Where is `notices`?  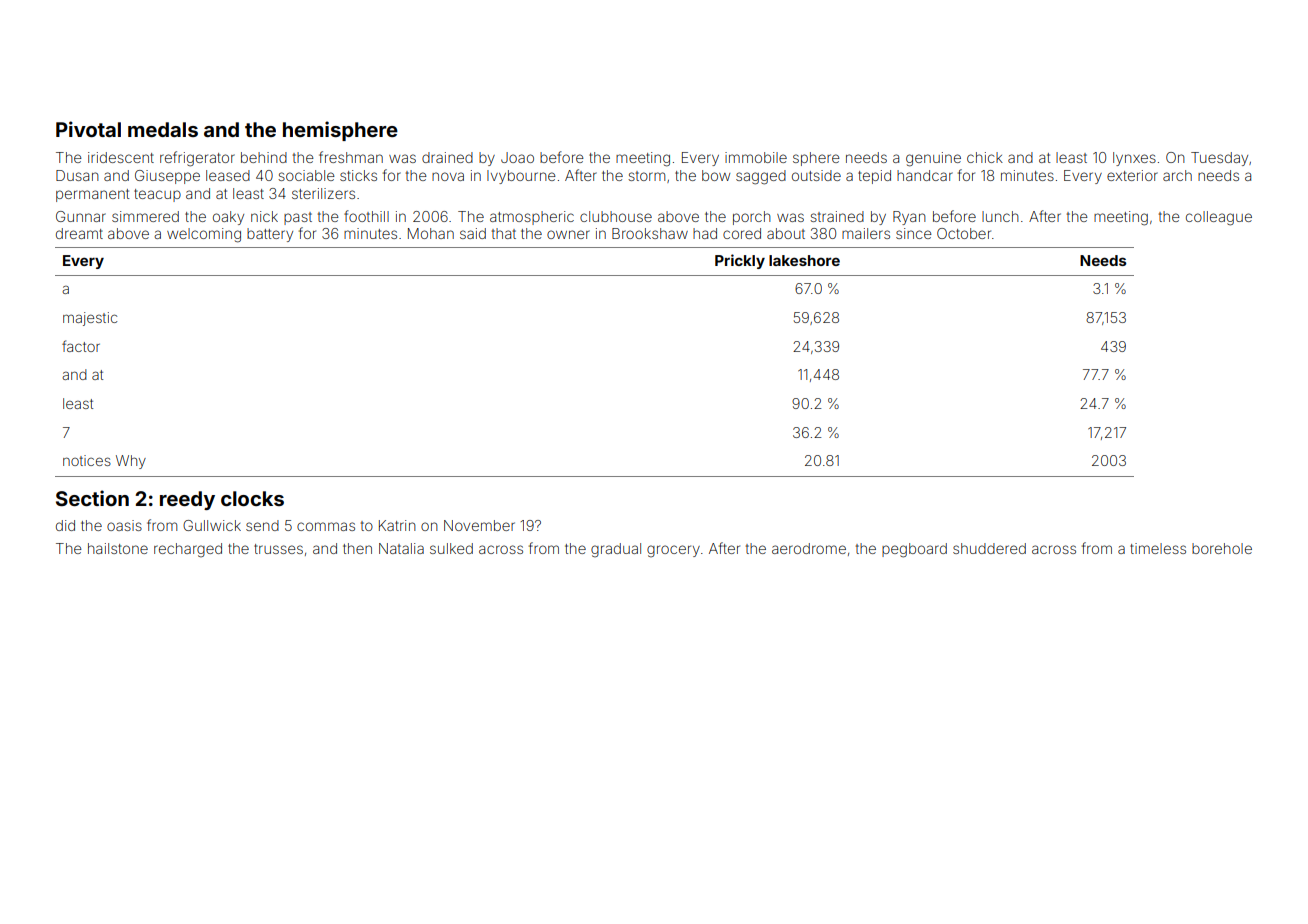 notices is located at coordinates (87, 460).
